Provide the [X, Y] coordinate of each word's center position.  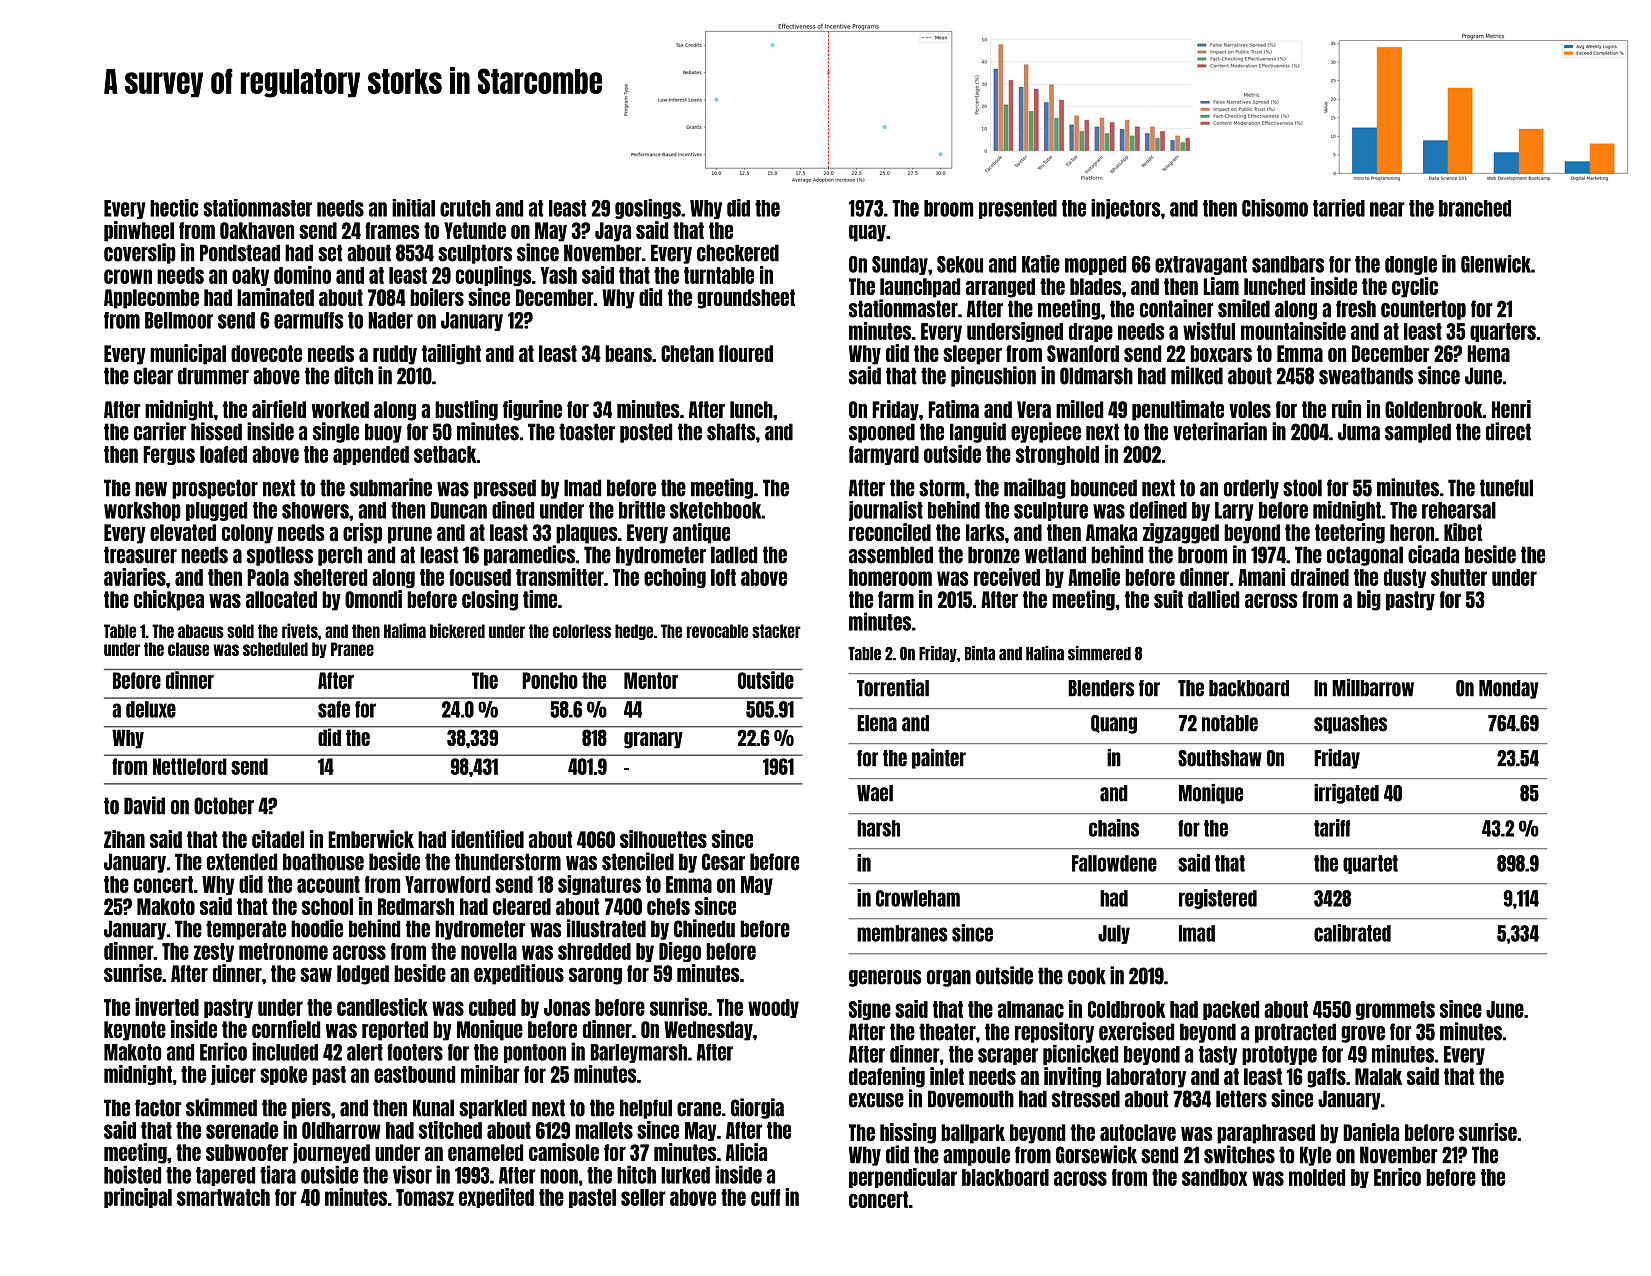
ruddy [395, 355]
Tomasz [425, 1197]
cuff [766, 1197]
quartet [1370, 864]
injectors [1126, 209]
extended [242, 862]
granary [653, 740]
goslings [648, 209]
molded [1317, 1177]
